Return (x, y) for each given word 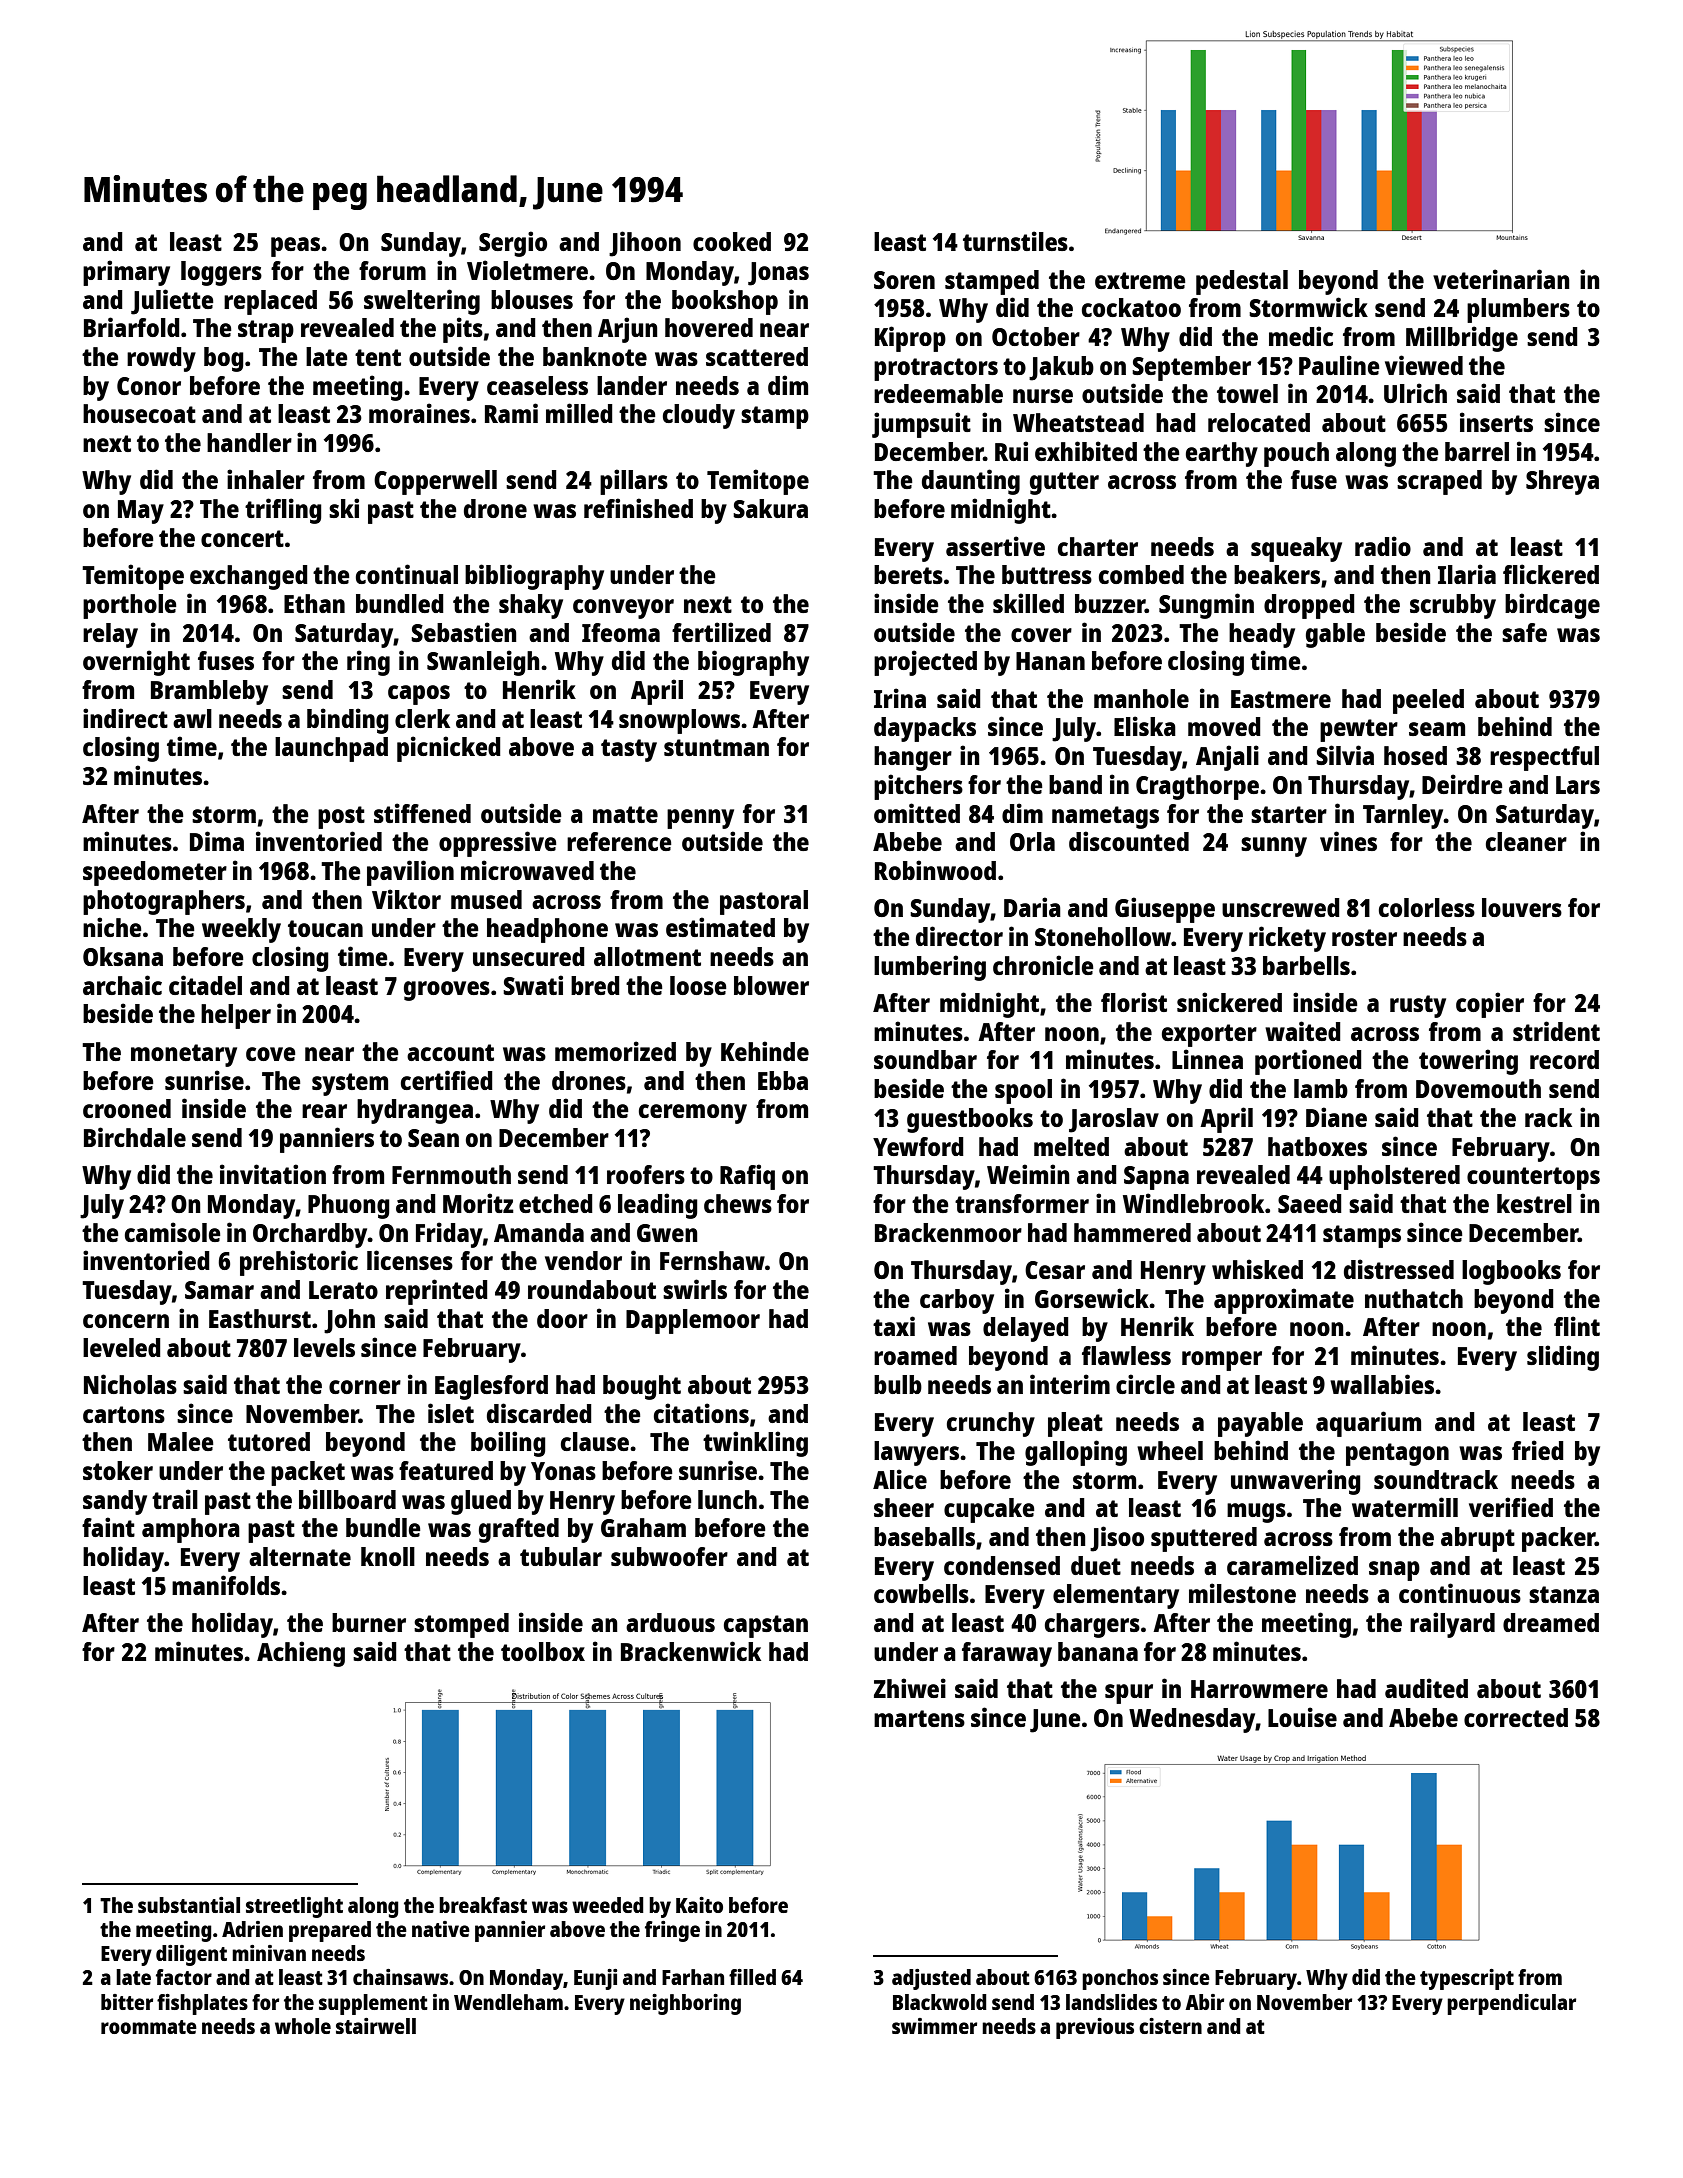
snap (1394, 1571)
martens (919, 1718)
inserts (1496, 422)
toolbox (543, 1651)
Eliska (1145, 726)
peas (295, 247)
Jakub (1061, 368)
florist (1134, 1002)
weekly (241, 930)
